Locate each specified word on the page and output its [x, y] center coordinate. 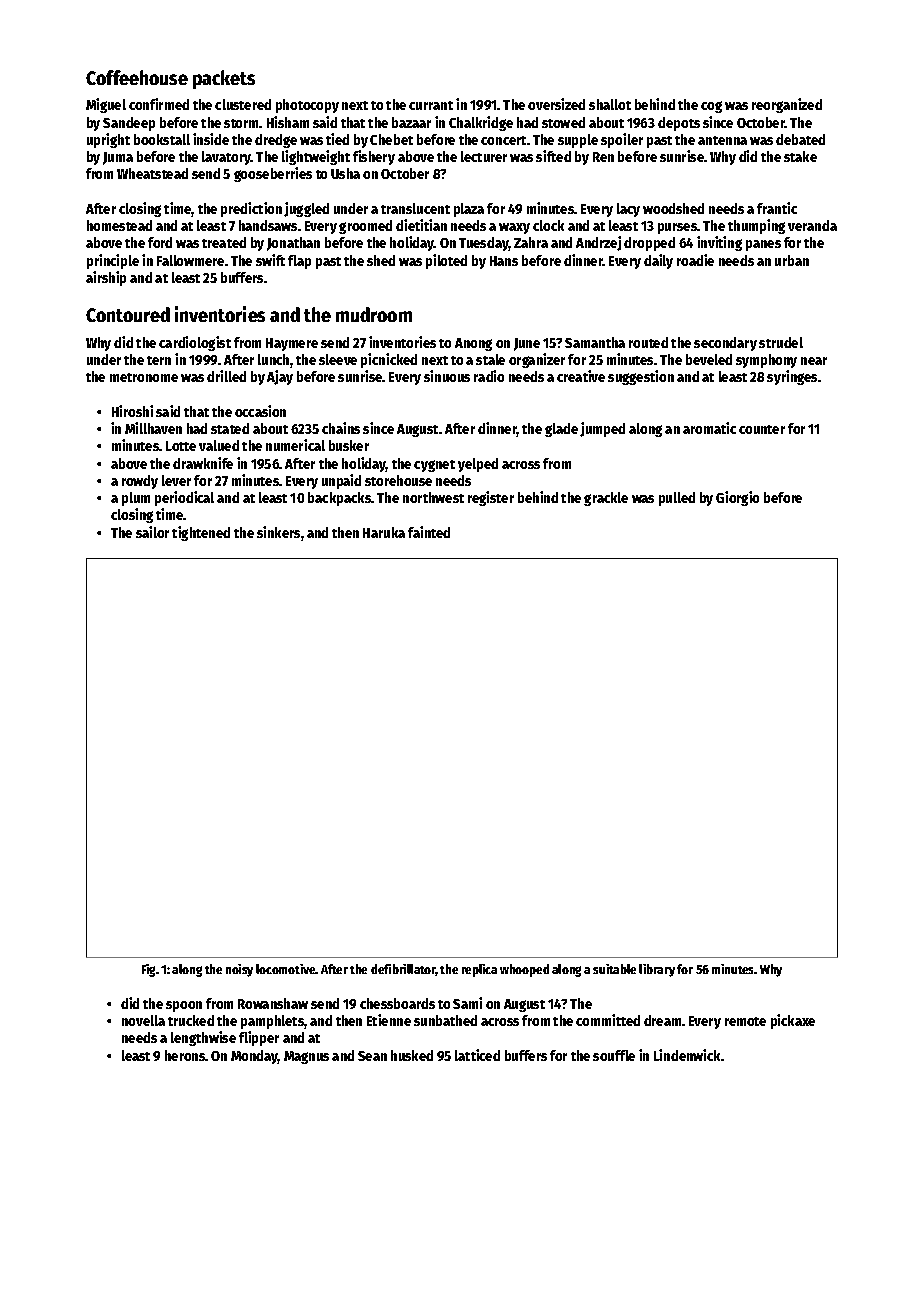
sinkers [278, 532]
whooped [524, 970]
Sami [467, 1003]
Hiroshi [132, 411]
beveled [709, 359]
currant [431, 105]
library [657, 970]
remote [745, 1021]
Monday [254, 1057]
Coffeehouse [137, 77]
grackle [606, 499]
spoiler [622, 140]
